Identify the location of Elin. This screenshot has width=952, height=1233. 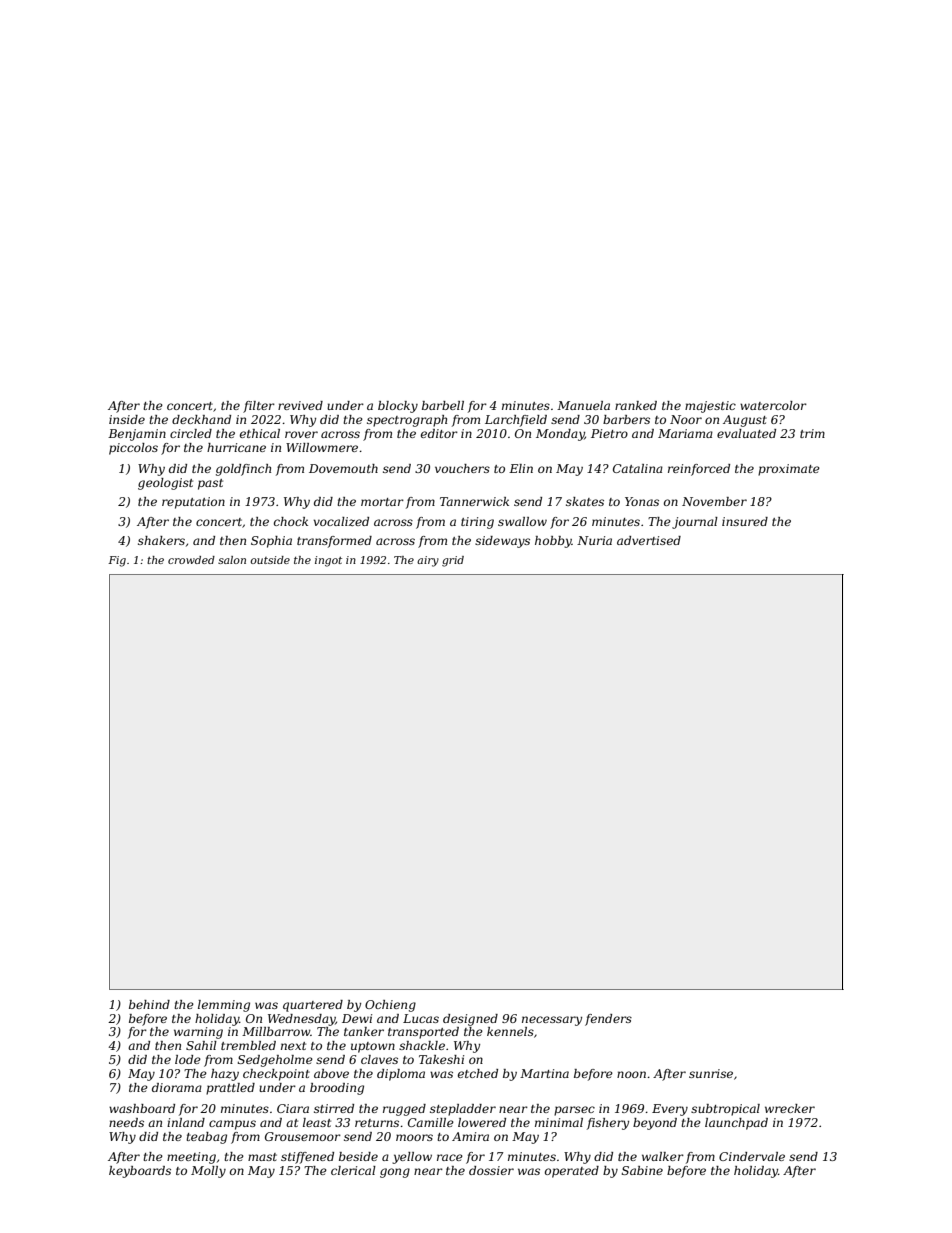
(521, 468).
